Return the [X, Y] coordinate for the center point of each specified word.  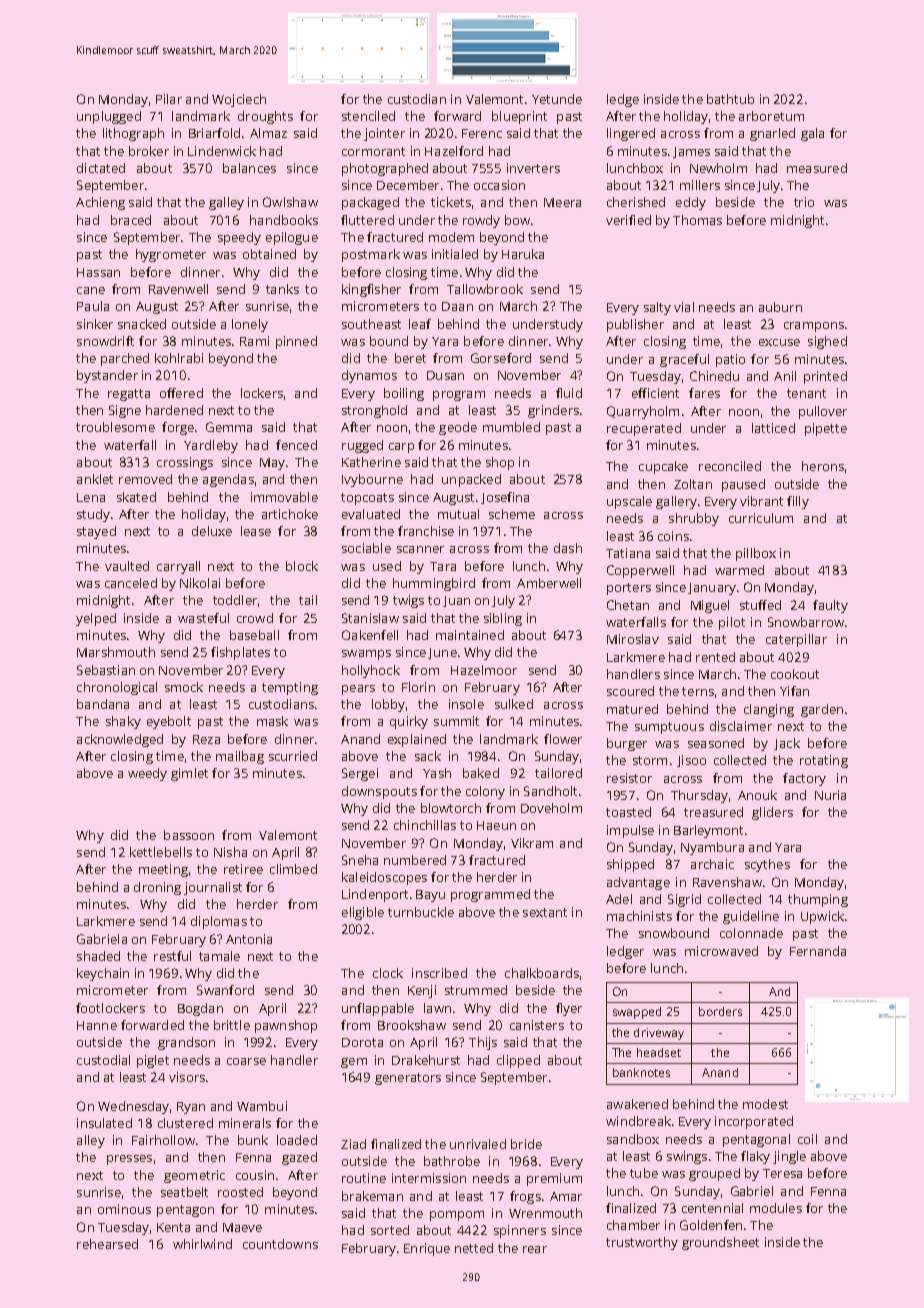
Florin [418, 687]
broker [149, 151]
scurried [293, 756]
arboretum [771, 116]
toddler [235, 600]
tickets [451, 202]
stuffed [760, 605]
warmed [739, 570]
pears [358, 690]
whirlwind [202, 1244]
